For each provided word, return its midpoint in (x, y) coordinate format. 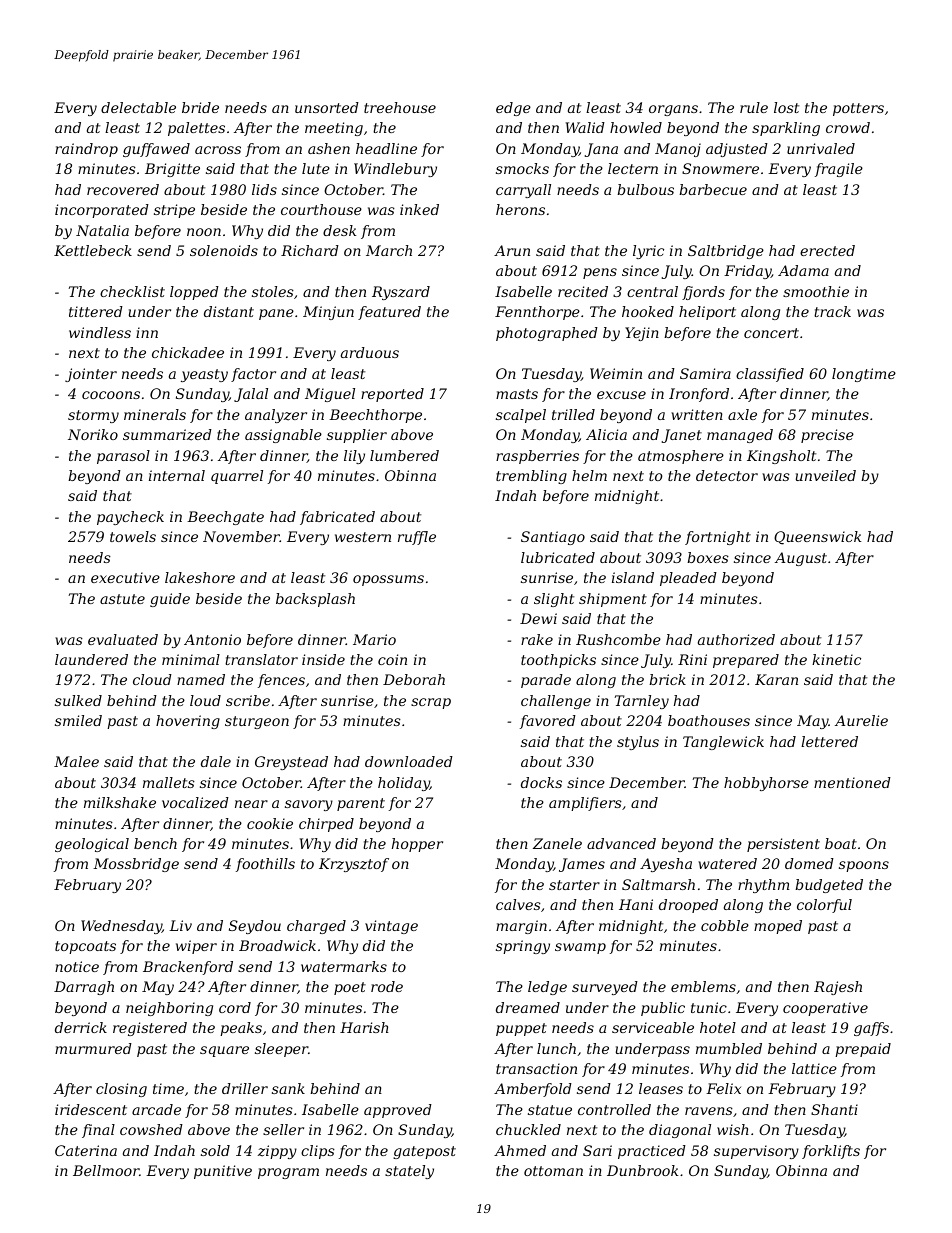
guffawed (156, 150)
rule (754, 107)
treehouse (400, 107)
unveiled (826, 475)
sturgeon (257, 722)
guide (170, 600)
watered (727, 863)
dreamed (528, 1007)
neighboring (169, 1009)
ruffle (417, 538)
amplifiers (585, 804)
